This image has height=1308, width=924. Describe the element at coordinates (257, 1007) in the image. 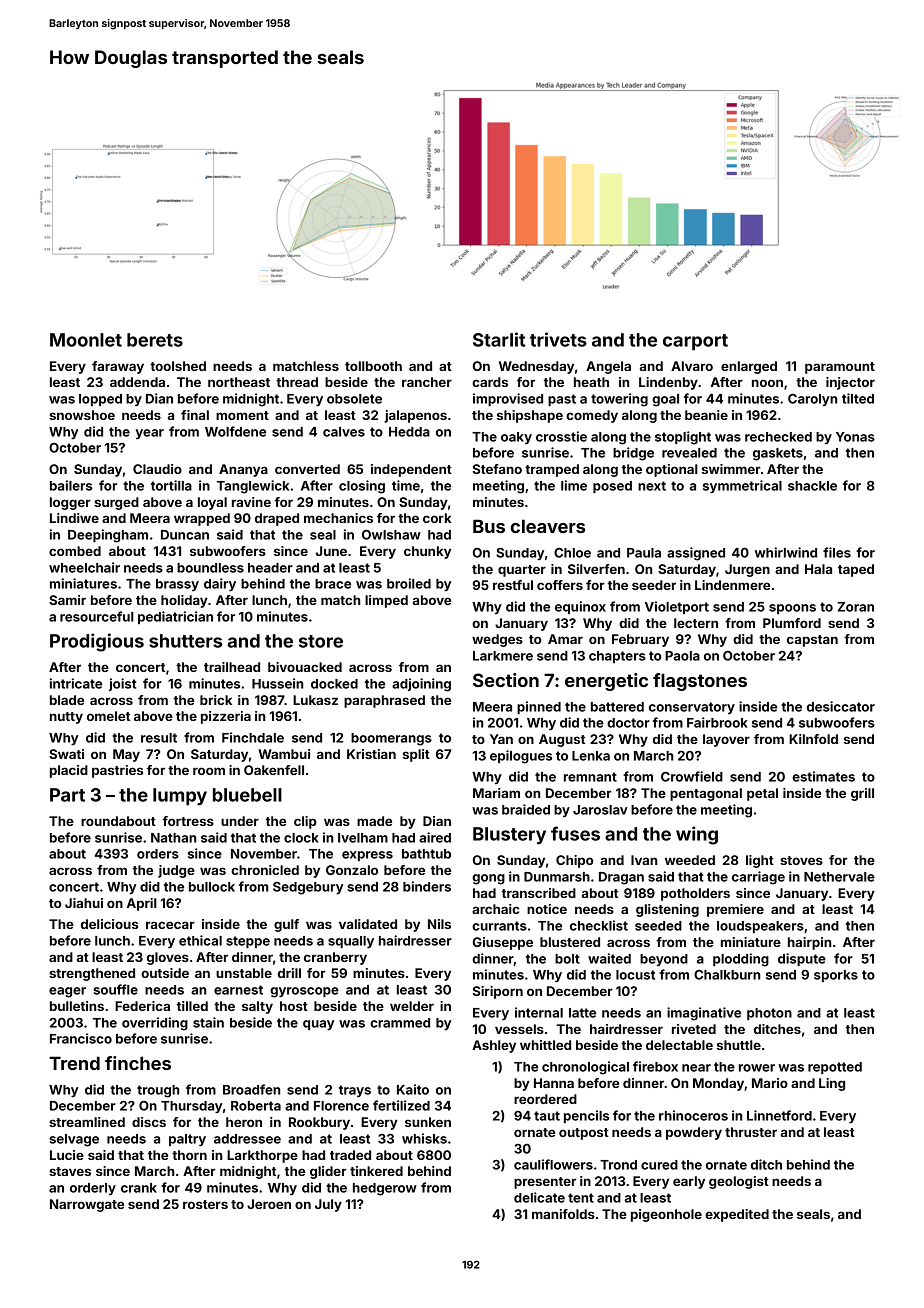

I see `salty` at that location.
